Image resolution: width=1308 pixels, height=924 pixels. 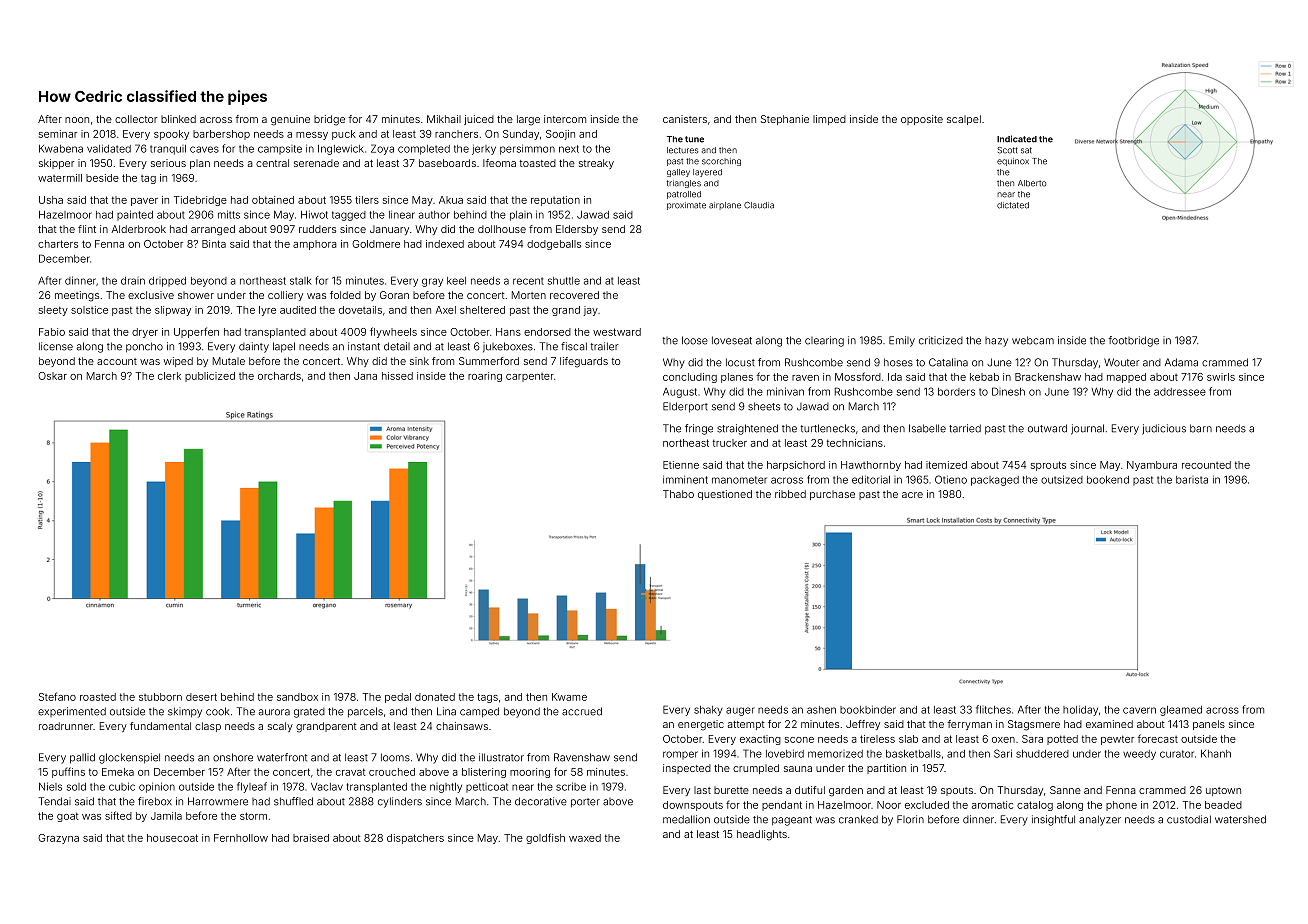 I want to click on ashen, so click(x=821, y=710).
